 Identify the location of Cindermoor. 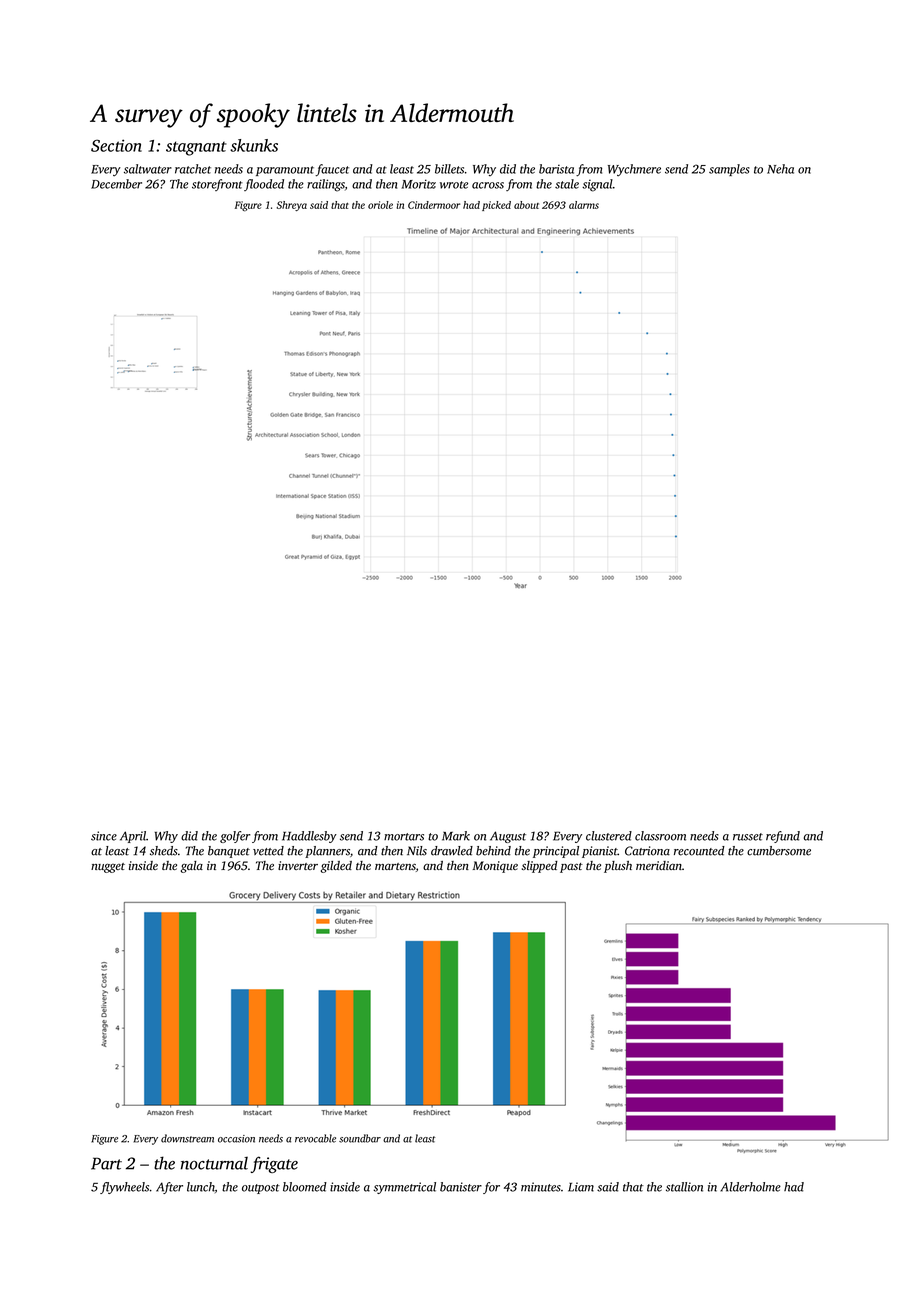
(434, 205).
